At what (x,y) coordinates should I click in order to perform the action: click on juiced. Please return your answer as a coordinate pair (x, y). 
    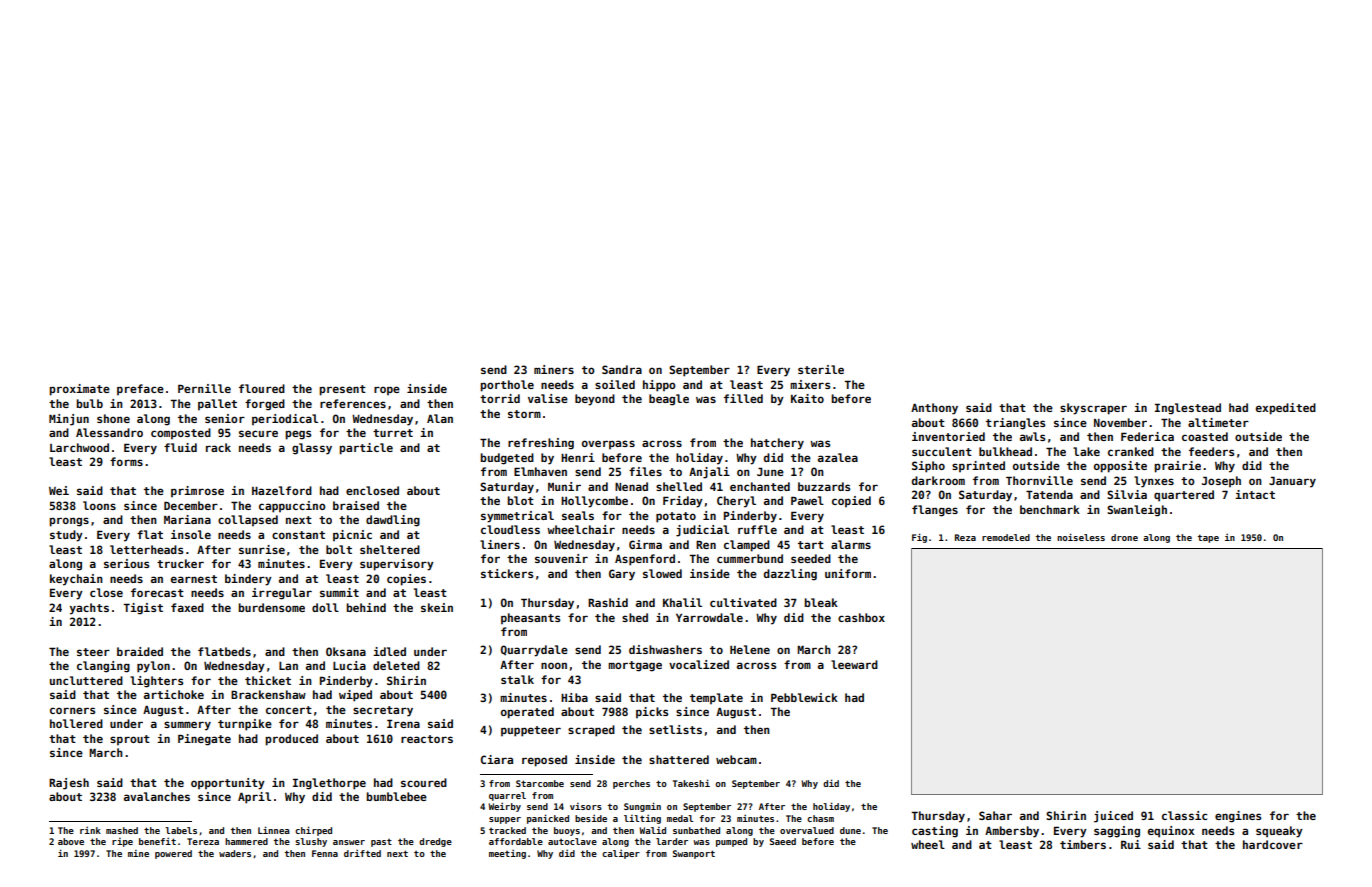
    Looking at the image, I should click on (1113, 817).
